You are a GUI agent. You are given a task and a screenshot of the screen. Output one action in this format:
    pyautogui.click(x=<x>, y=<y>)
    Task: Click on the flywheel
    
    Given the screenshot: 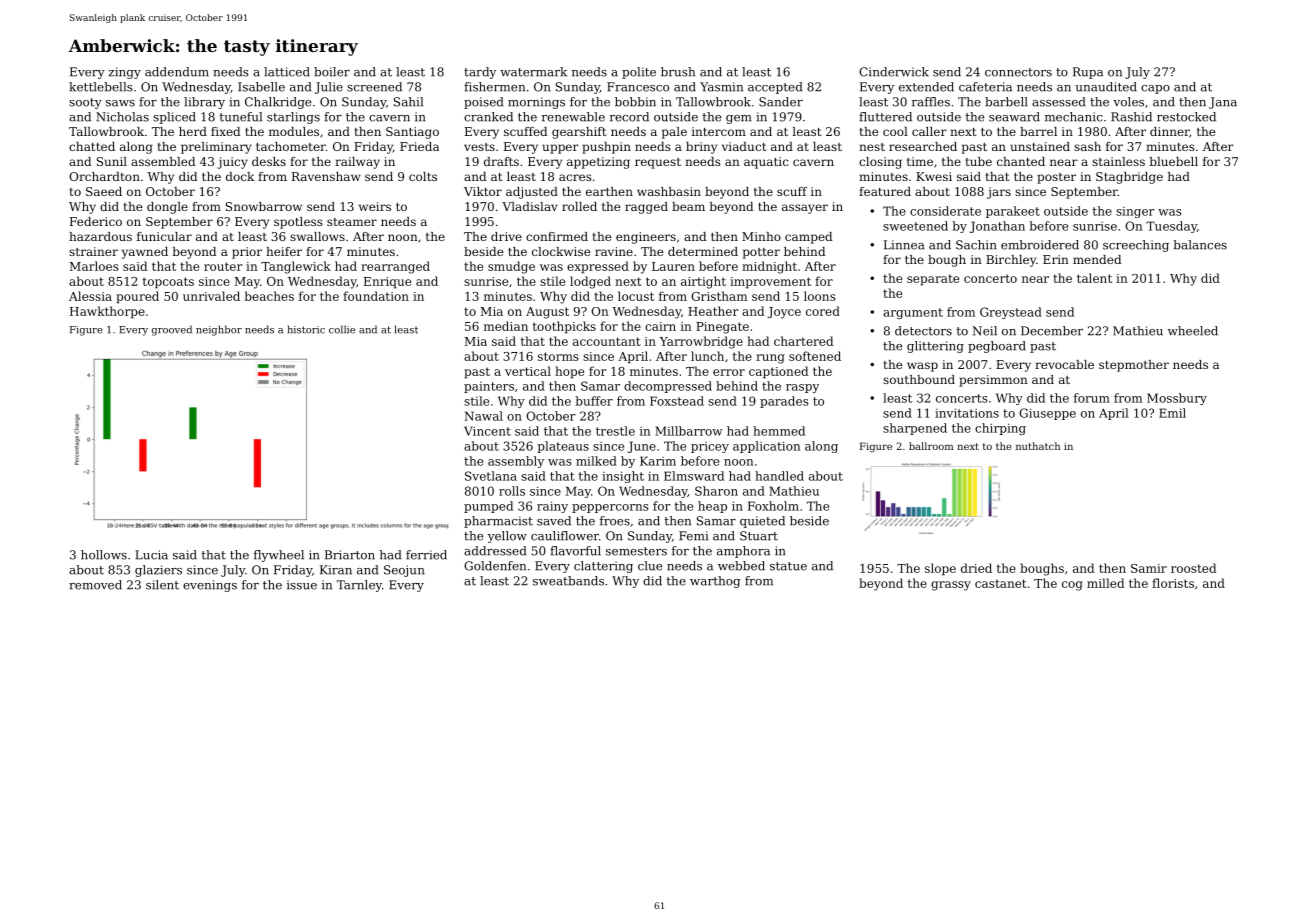 What is the action you would take?
    pyautogui.click(x=279, y=556)
